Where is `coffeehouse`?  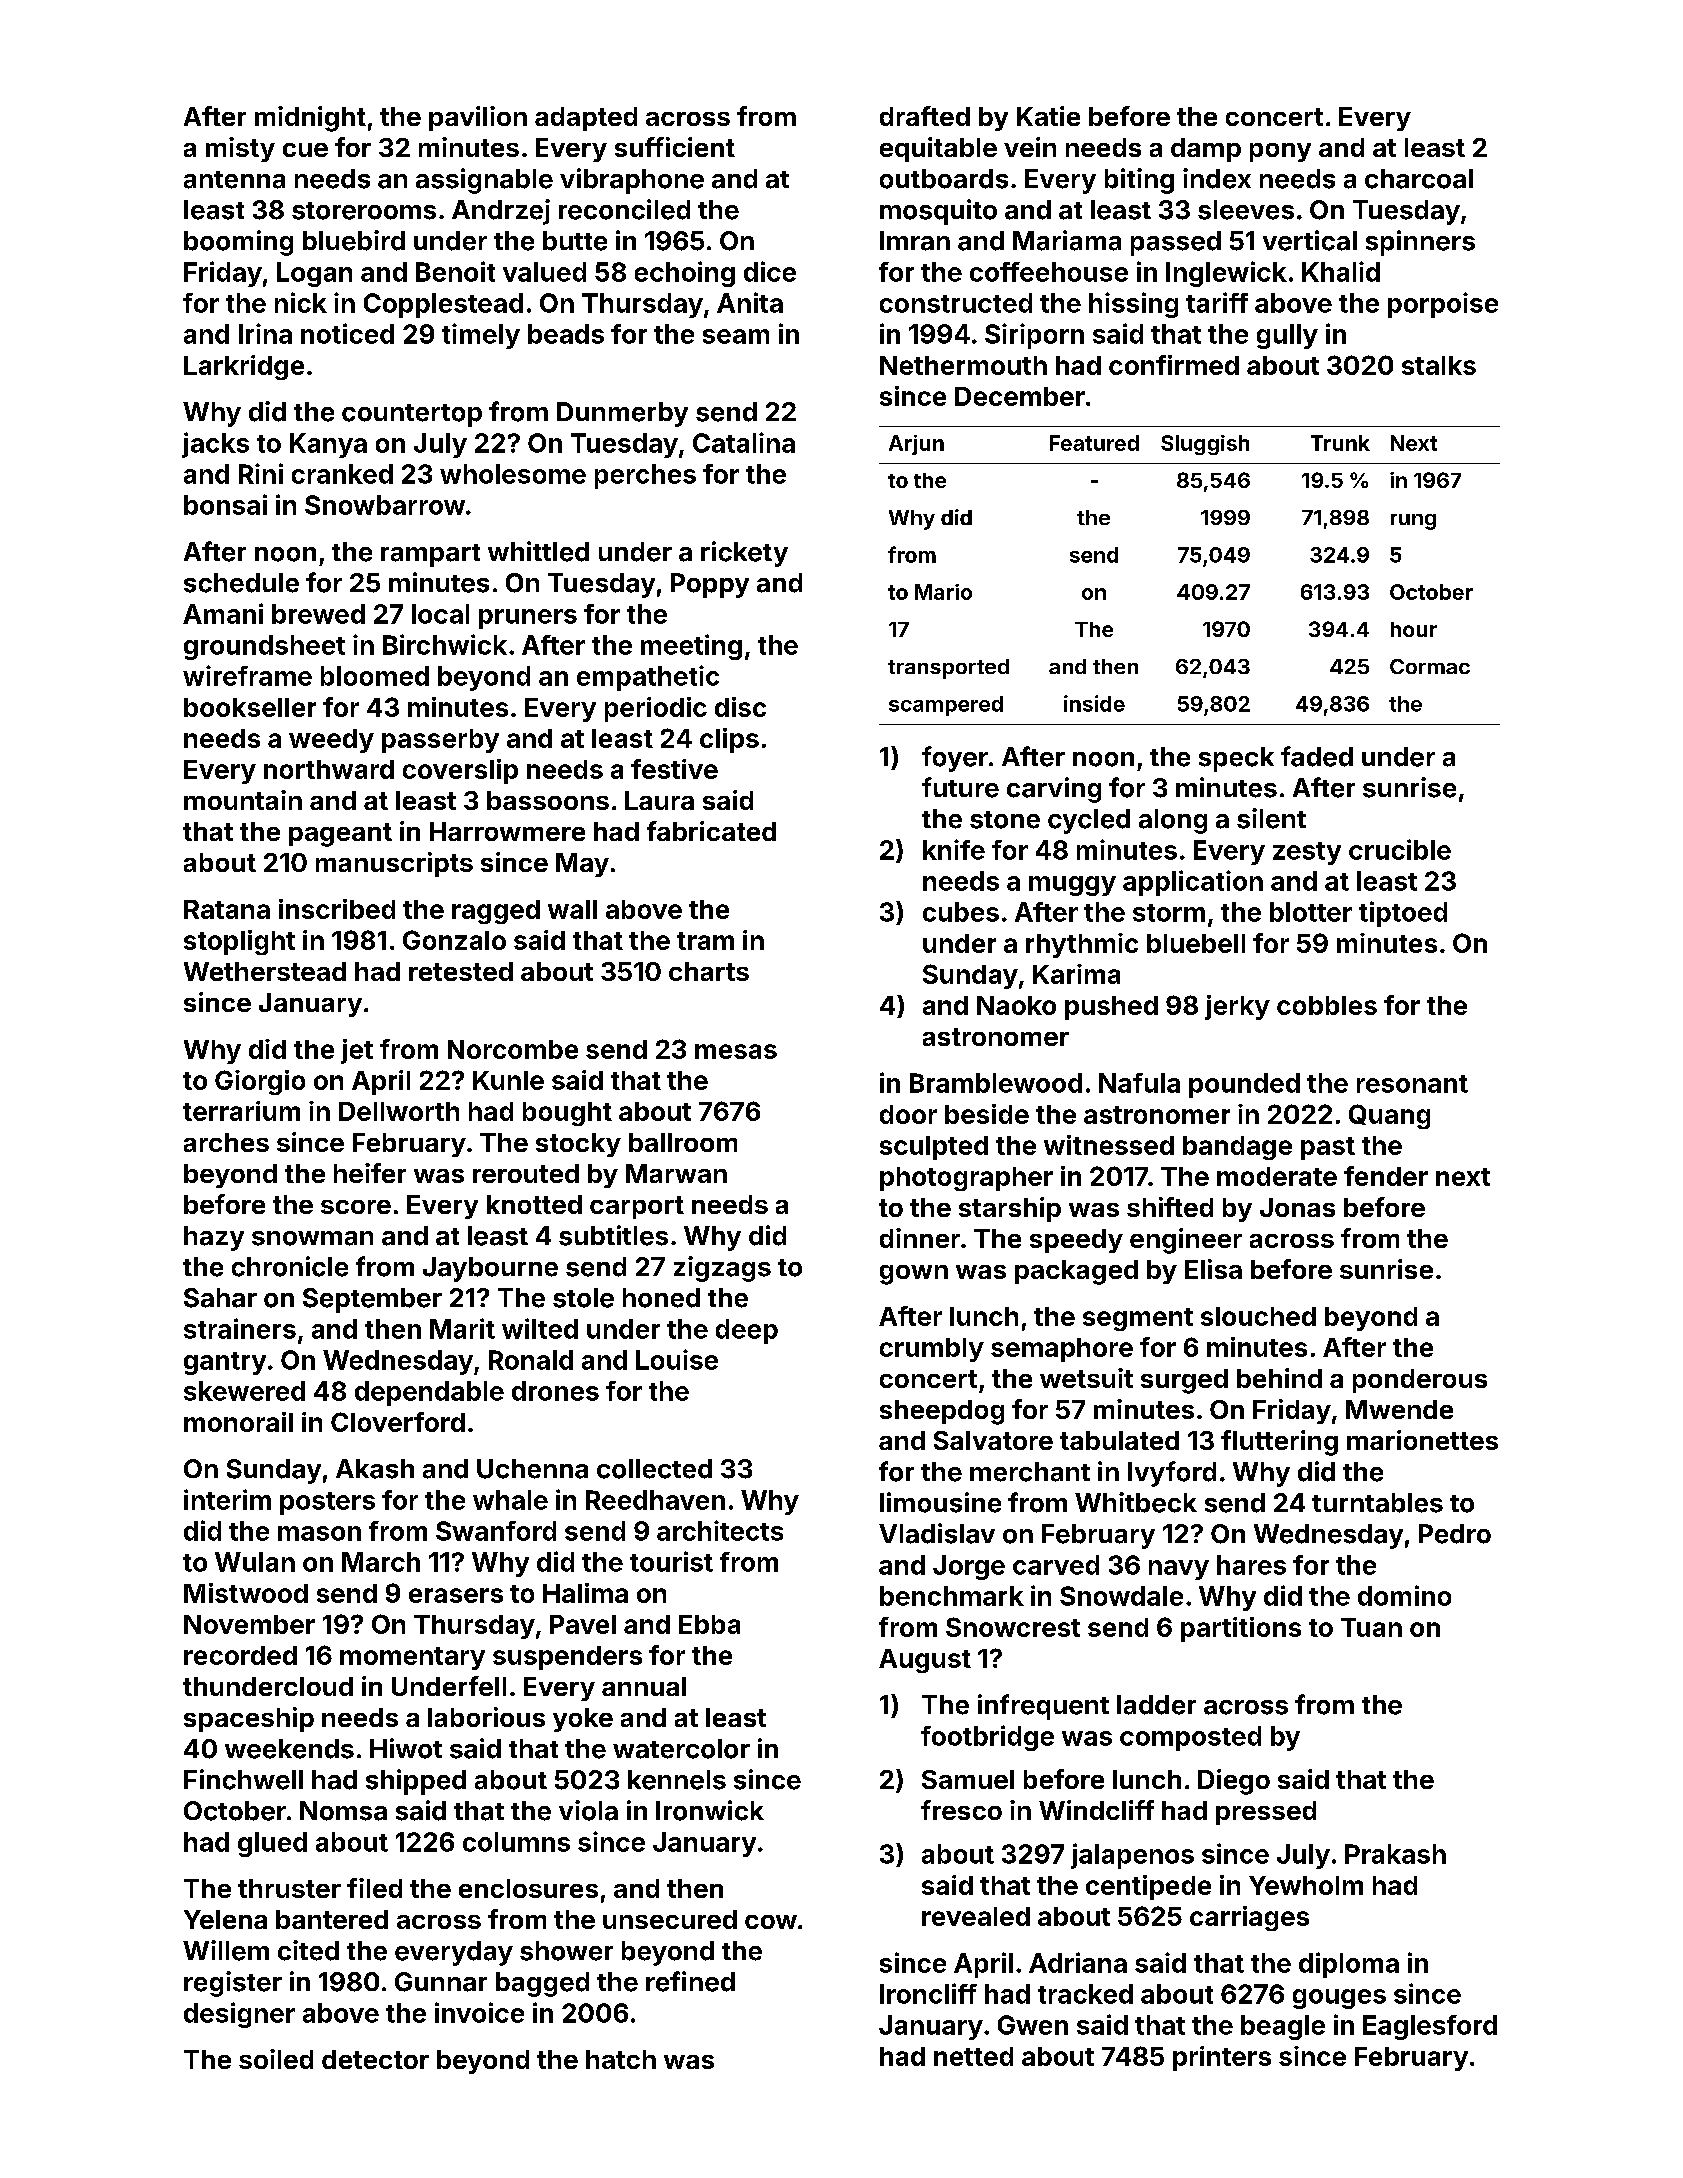
coffeehouse is located at coordinates (1049, 272).
